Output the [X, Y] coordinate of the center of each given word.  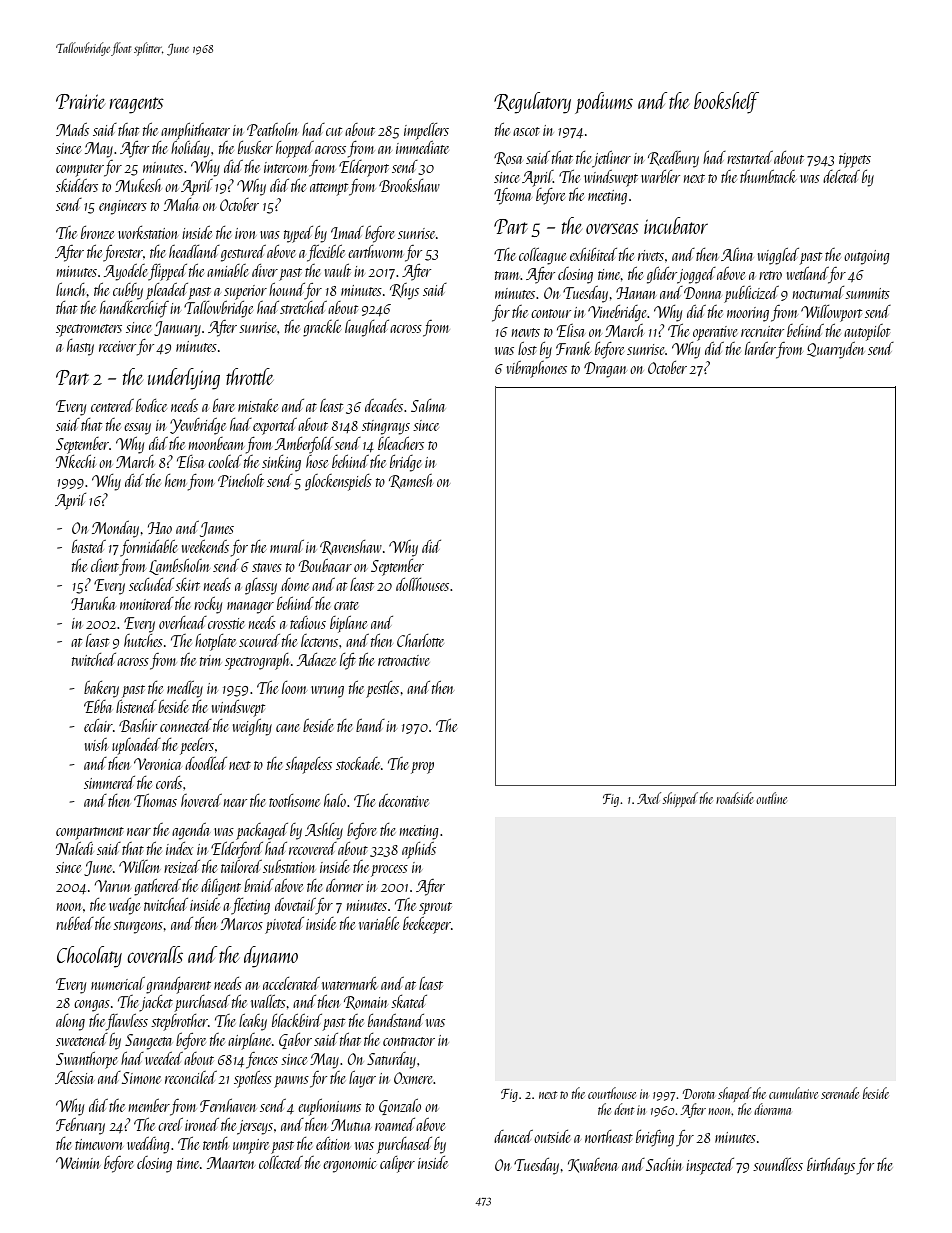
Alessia [74, 1077]
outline [771, 798]
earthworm [375, 251]
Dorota [699, 1094]
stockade [358, 763]
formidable [149, 548]
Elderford [237, 850]
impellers [426, 131]
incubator [676, 225]
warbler [660, 176]
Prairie [80, 101]
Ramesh [411, 481]
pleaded [167, 291]
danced [513, 1136]
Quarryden [835, 350]
